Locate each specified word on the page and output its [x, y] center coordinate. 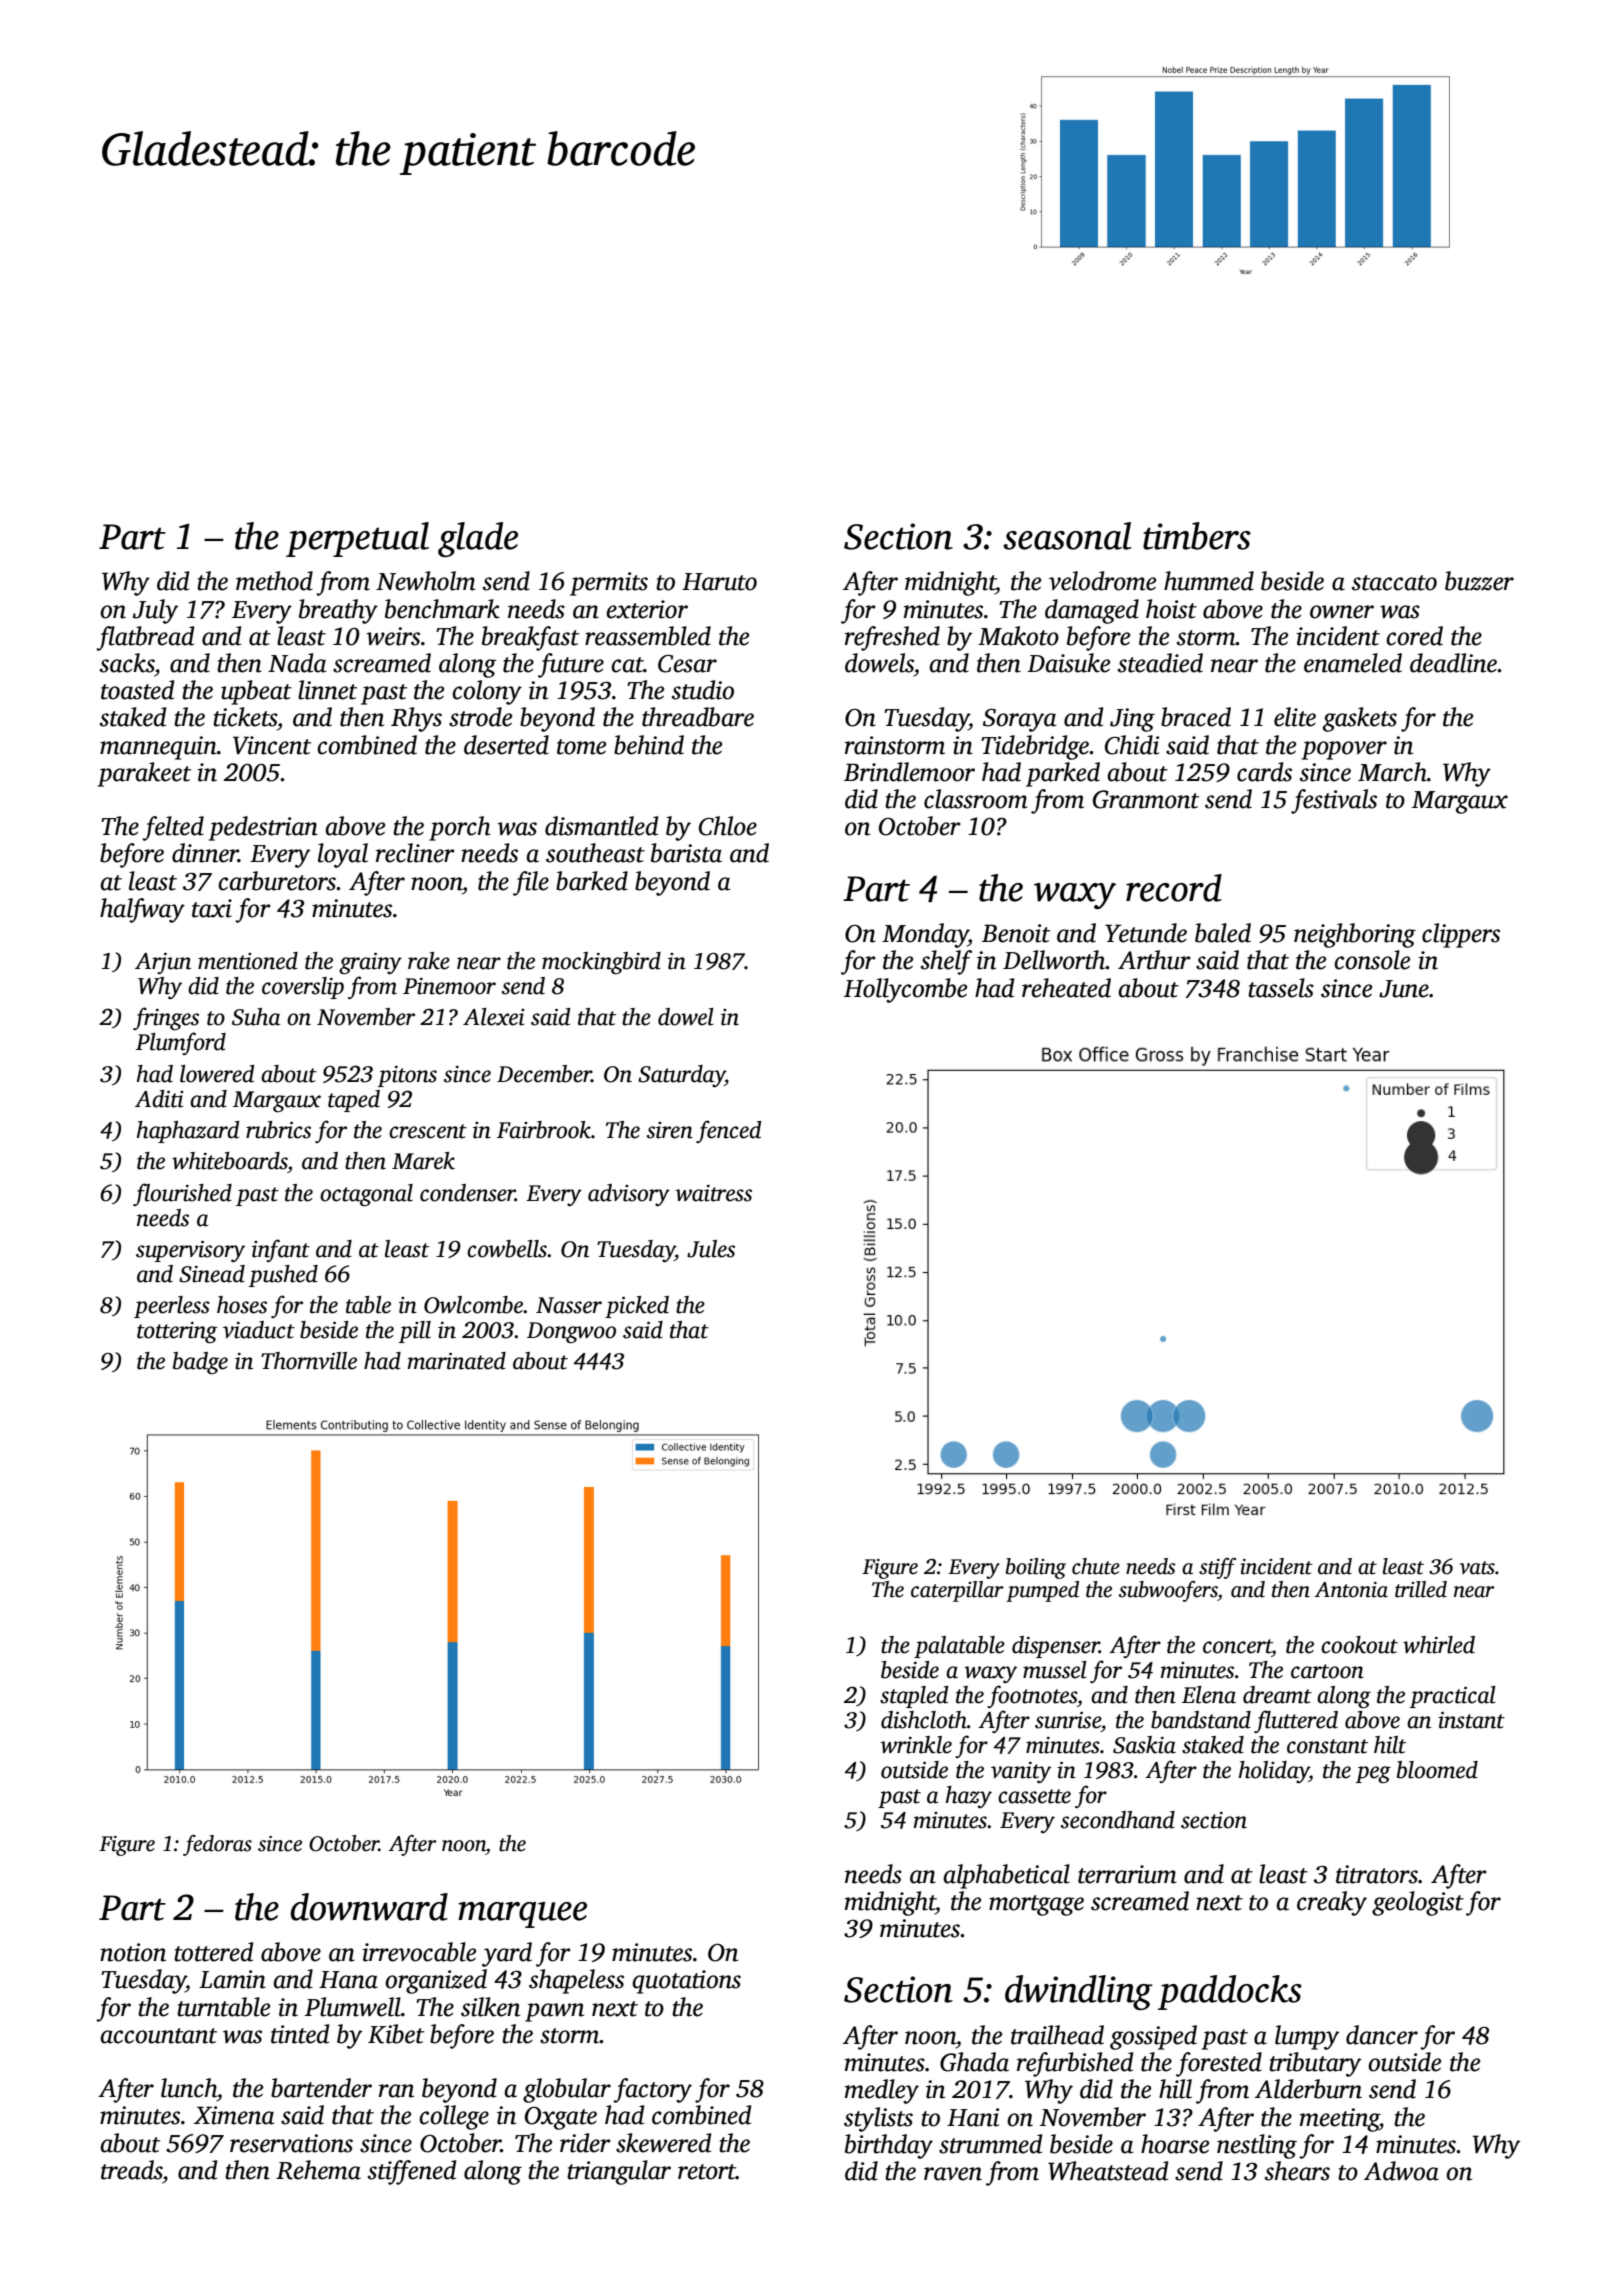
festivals [1334, 801]
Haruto [719, 582]
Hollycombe [905, 990]
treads [132, 2170]
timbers [1197, 536]
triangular [619, 2172]
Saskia [1144, 1745]
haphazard [188, 1132]
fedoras [217, 1845]
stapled [914, 1697]
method [274, 581]
